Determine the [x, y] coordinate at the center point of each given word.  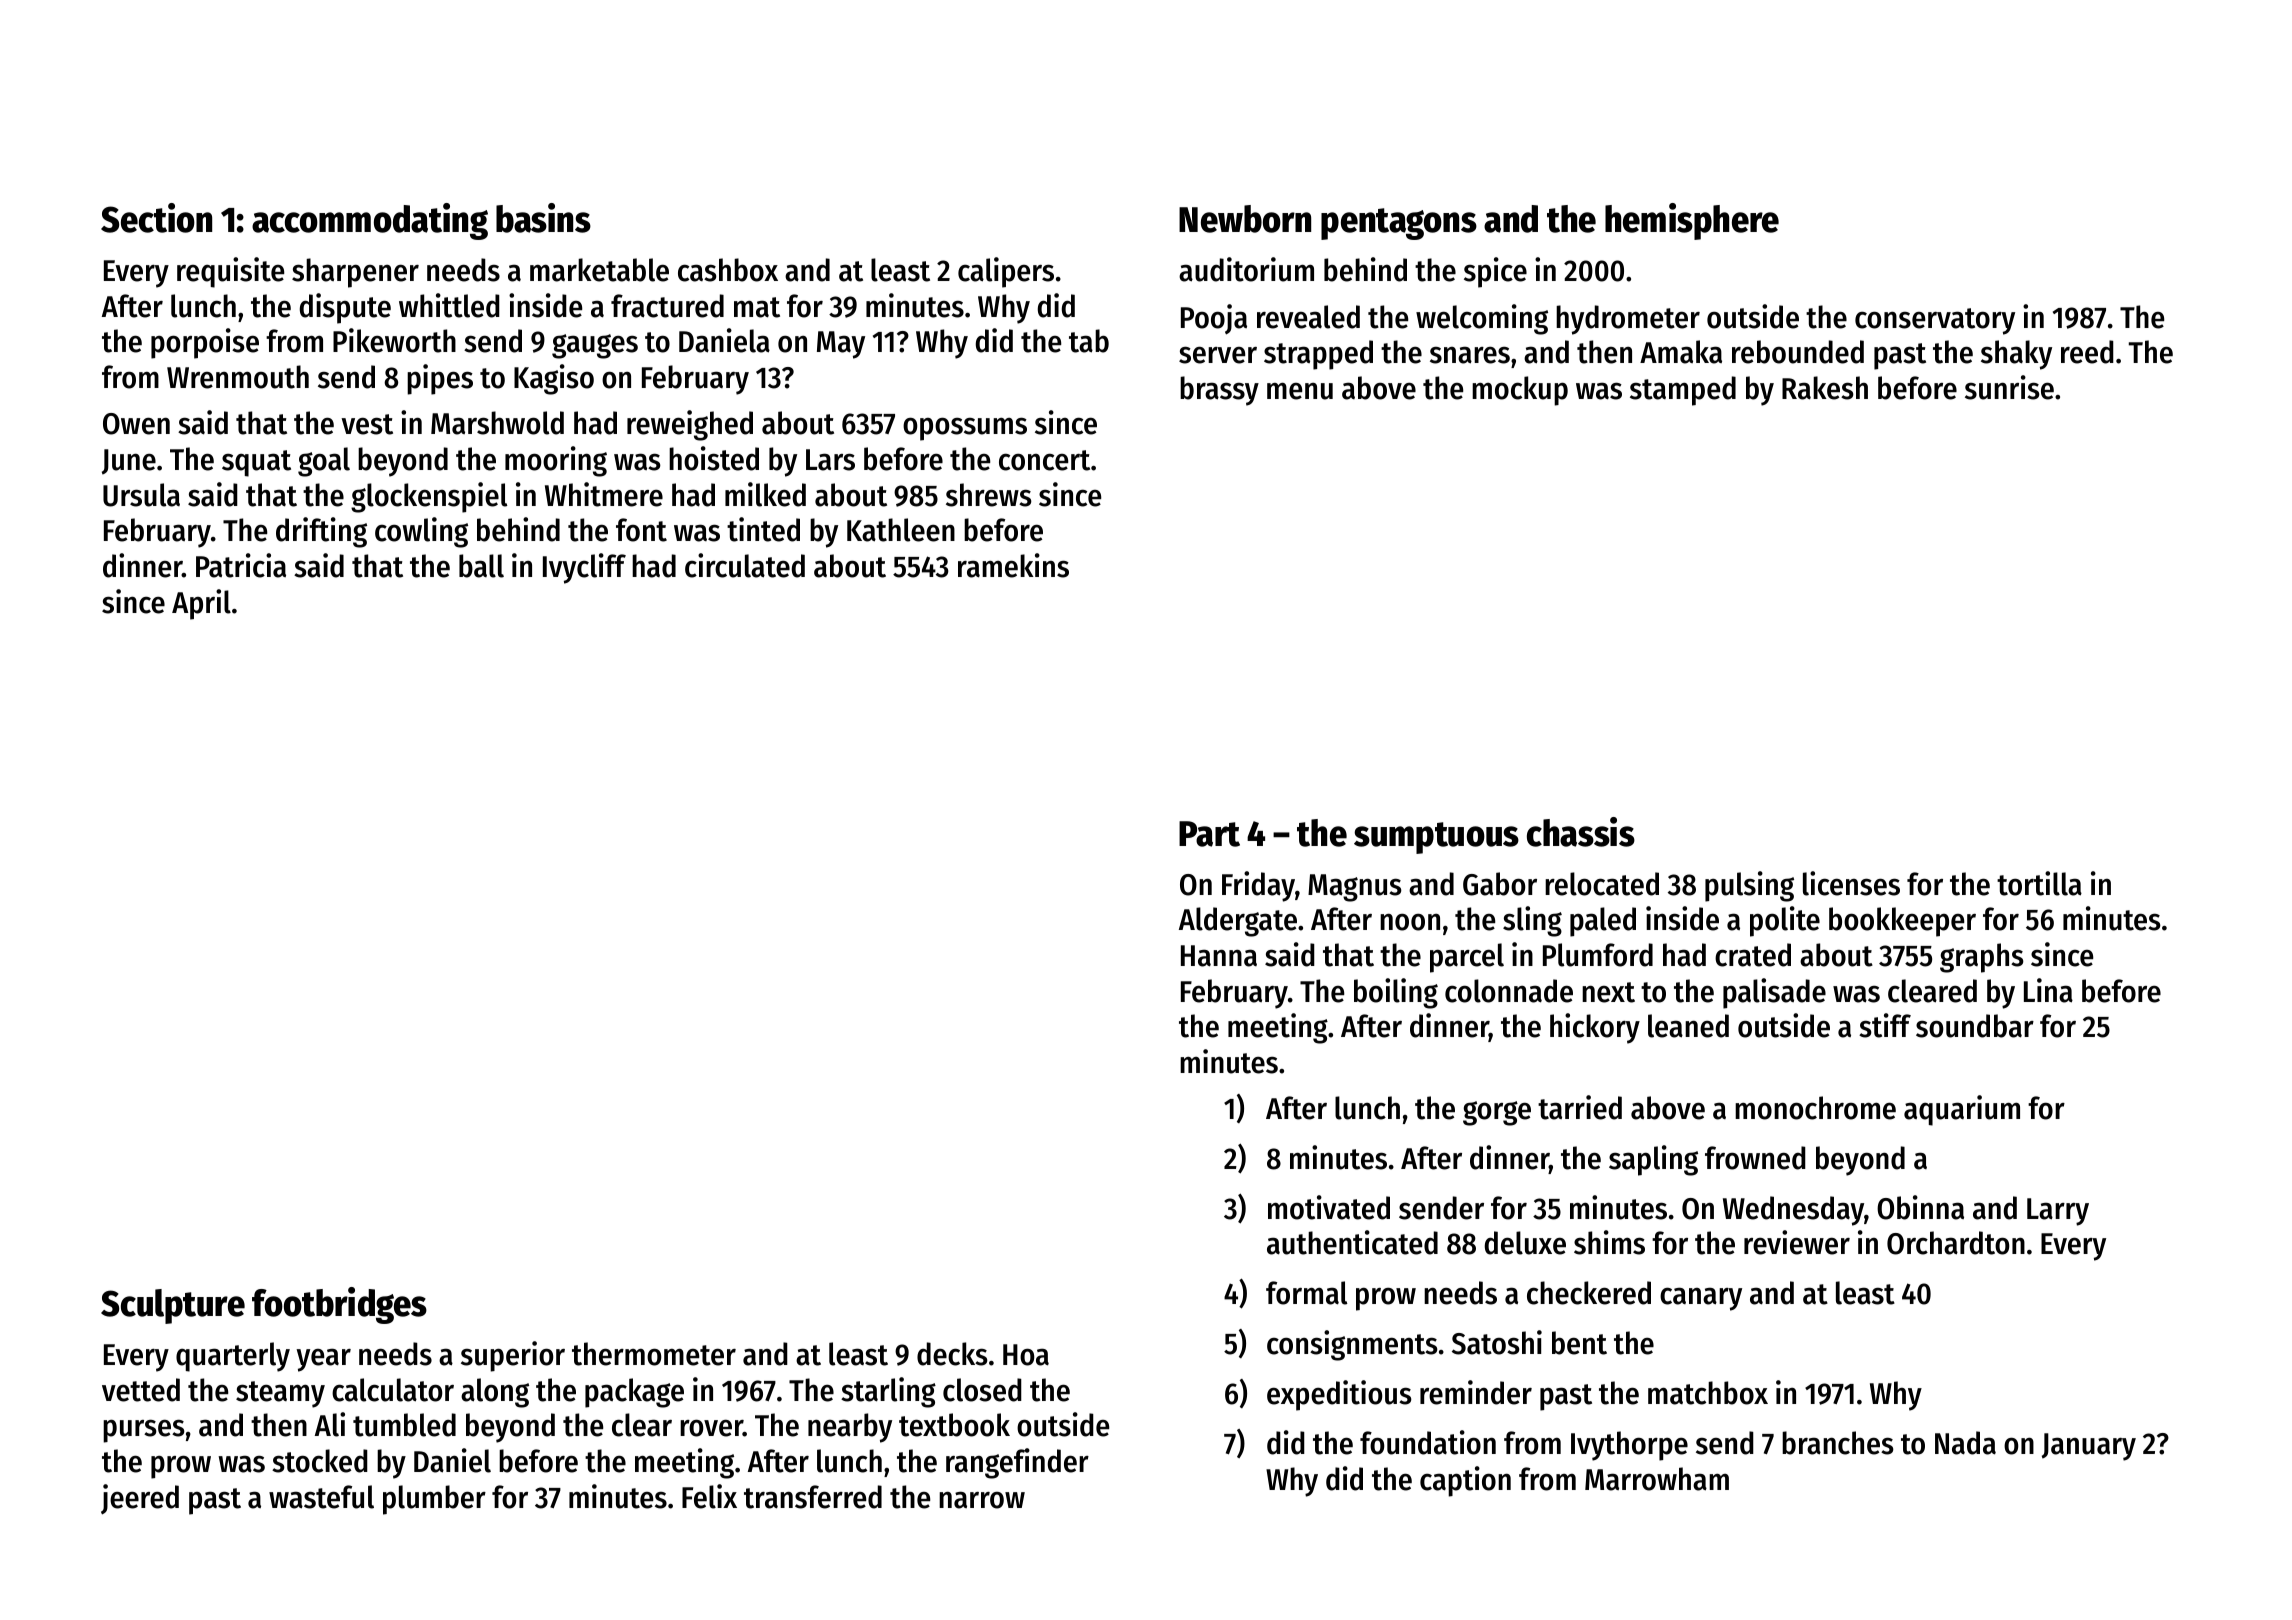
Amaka [1681, 352]
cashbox [728, 270]
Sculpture [173, 1306]
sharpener [355, 273]
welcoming [1482, 319]
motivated [1329, 1207]
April [201, 604]
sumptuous [1436, 838]
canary [1701, 1299]
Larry [2058, 1212]
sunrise [2009, 387]
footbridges [339, 1305]
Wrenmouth [238, 377]
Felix [709, 1496]
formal [1306, 1293]
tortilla [2039, 883]
